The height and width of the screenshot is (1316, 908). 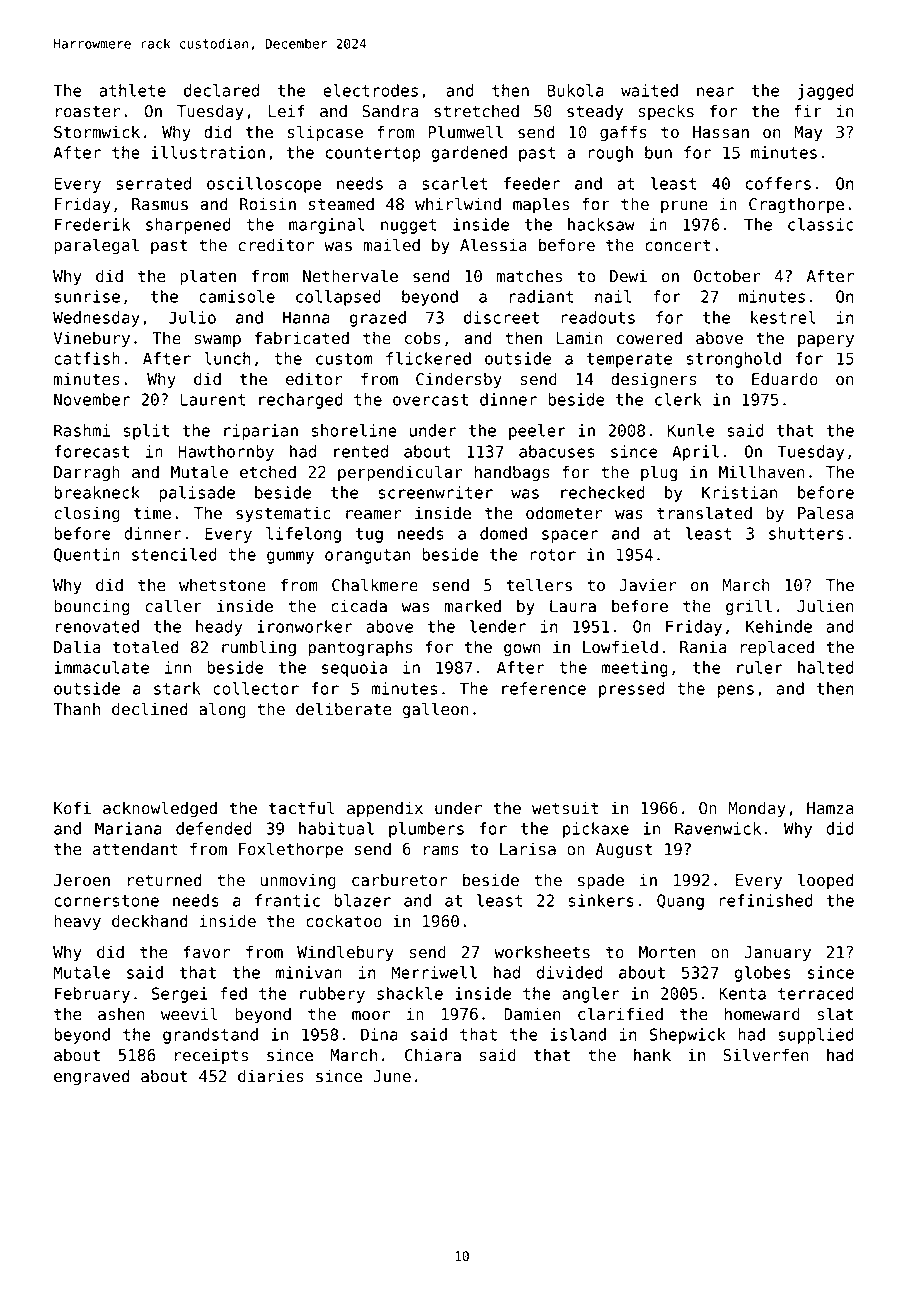 I want to click on tactful, so click(x=302, y=808).
